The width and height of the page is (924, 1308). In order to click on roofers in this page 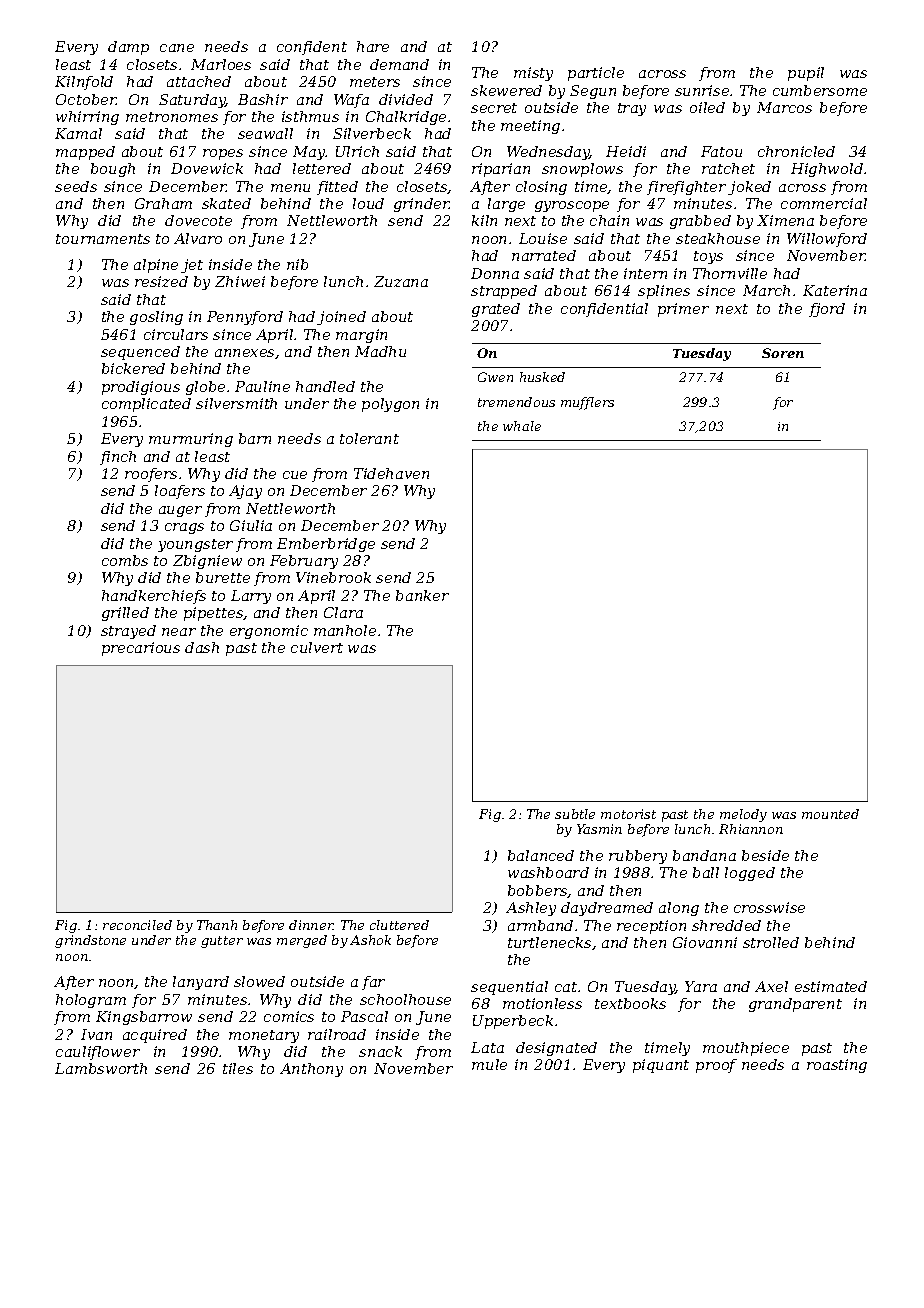, I will do `click(151, 475)`.
